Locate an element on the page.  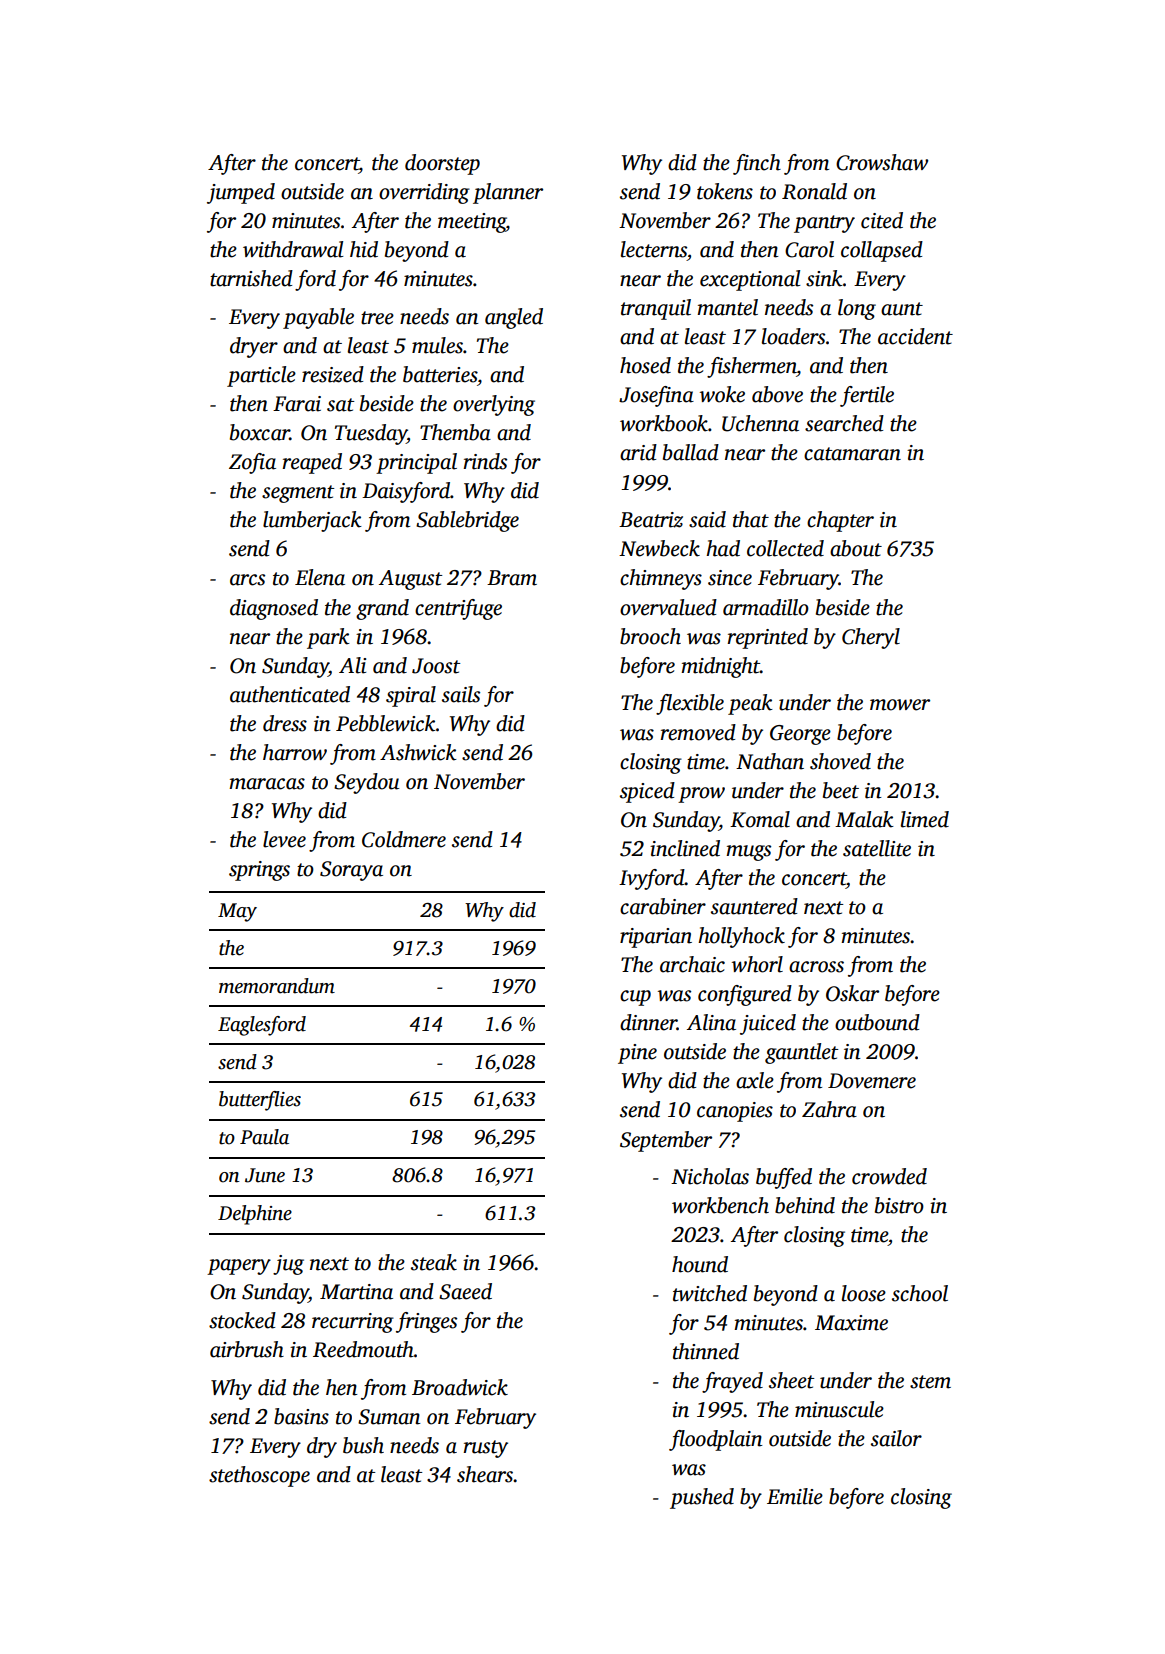
doorstep is located at coordinates (442, 164).
